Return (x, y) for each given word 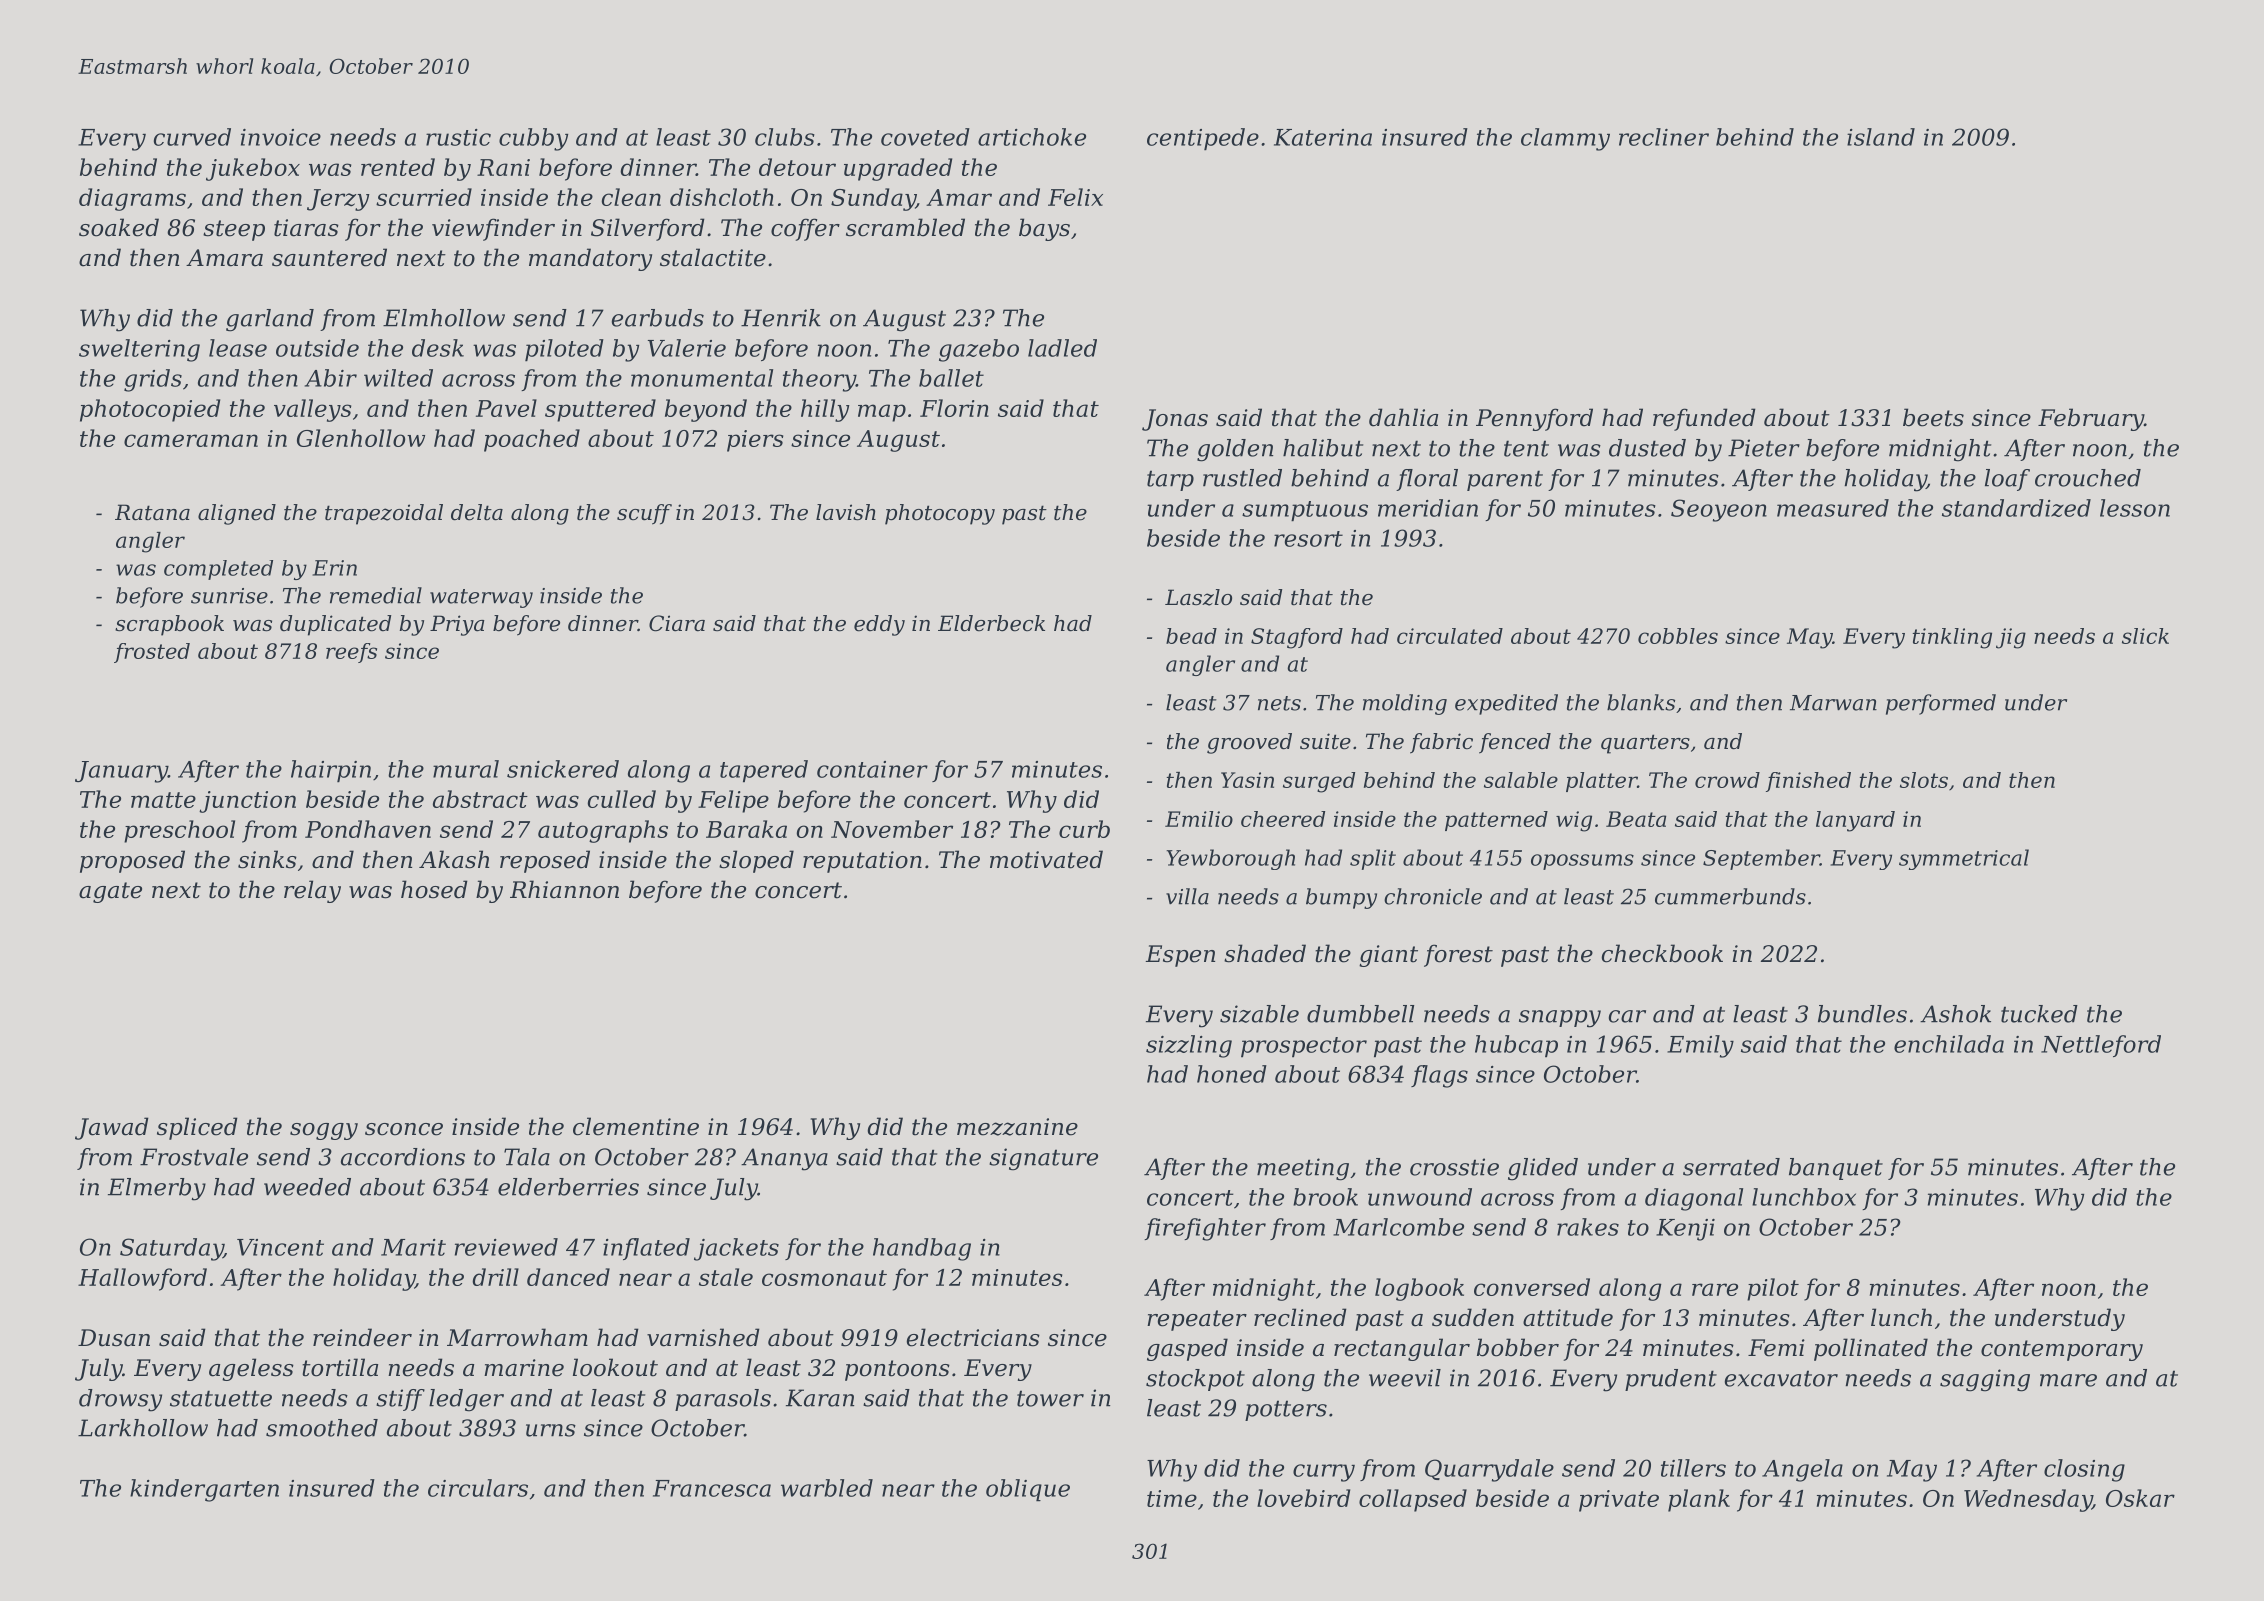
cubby (533, 139)
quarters (1645, 744)
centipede (1203, 139)
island (1881, 137)
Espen (1180, 956)
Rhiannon (564, 889)
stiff (400, 1400)
